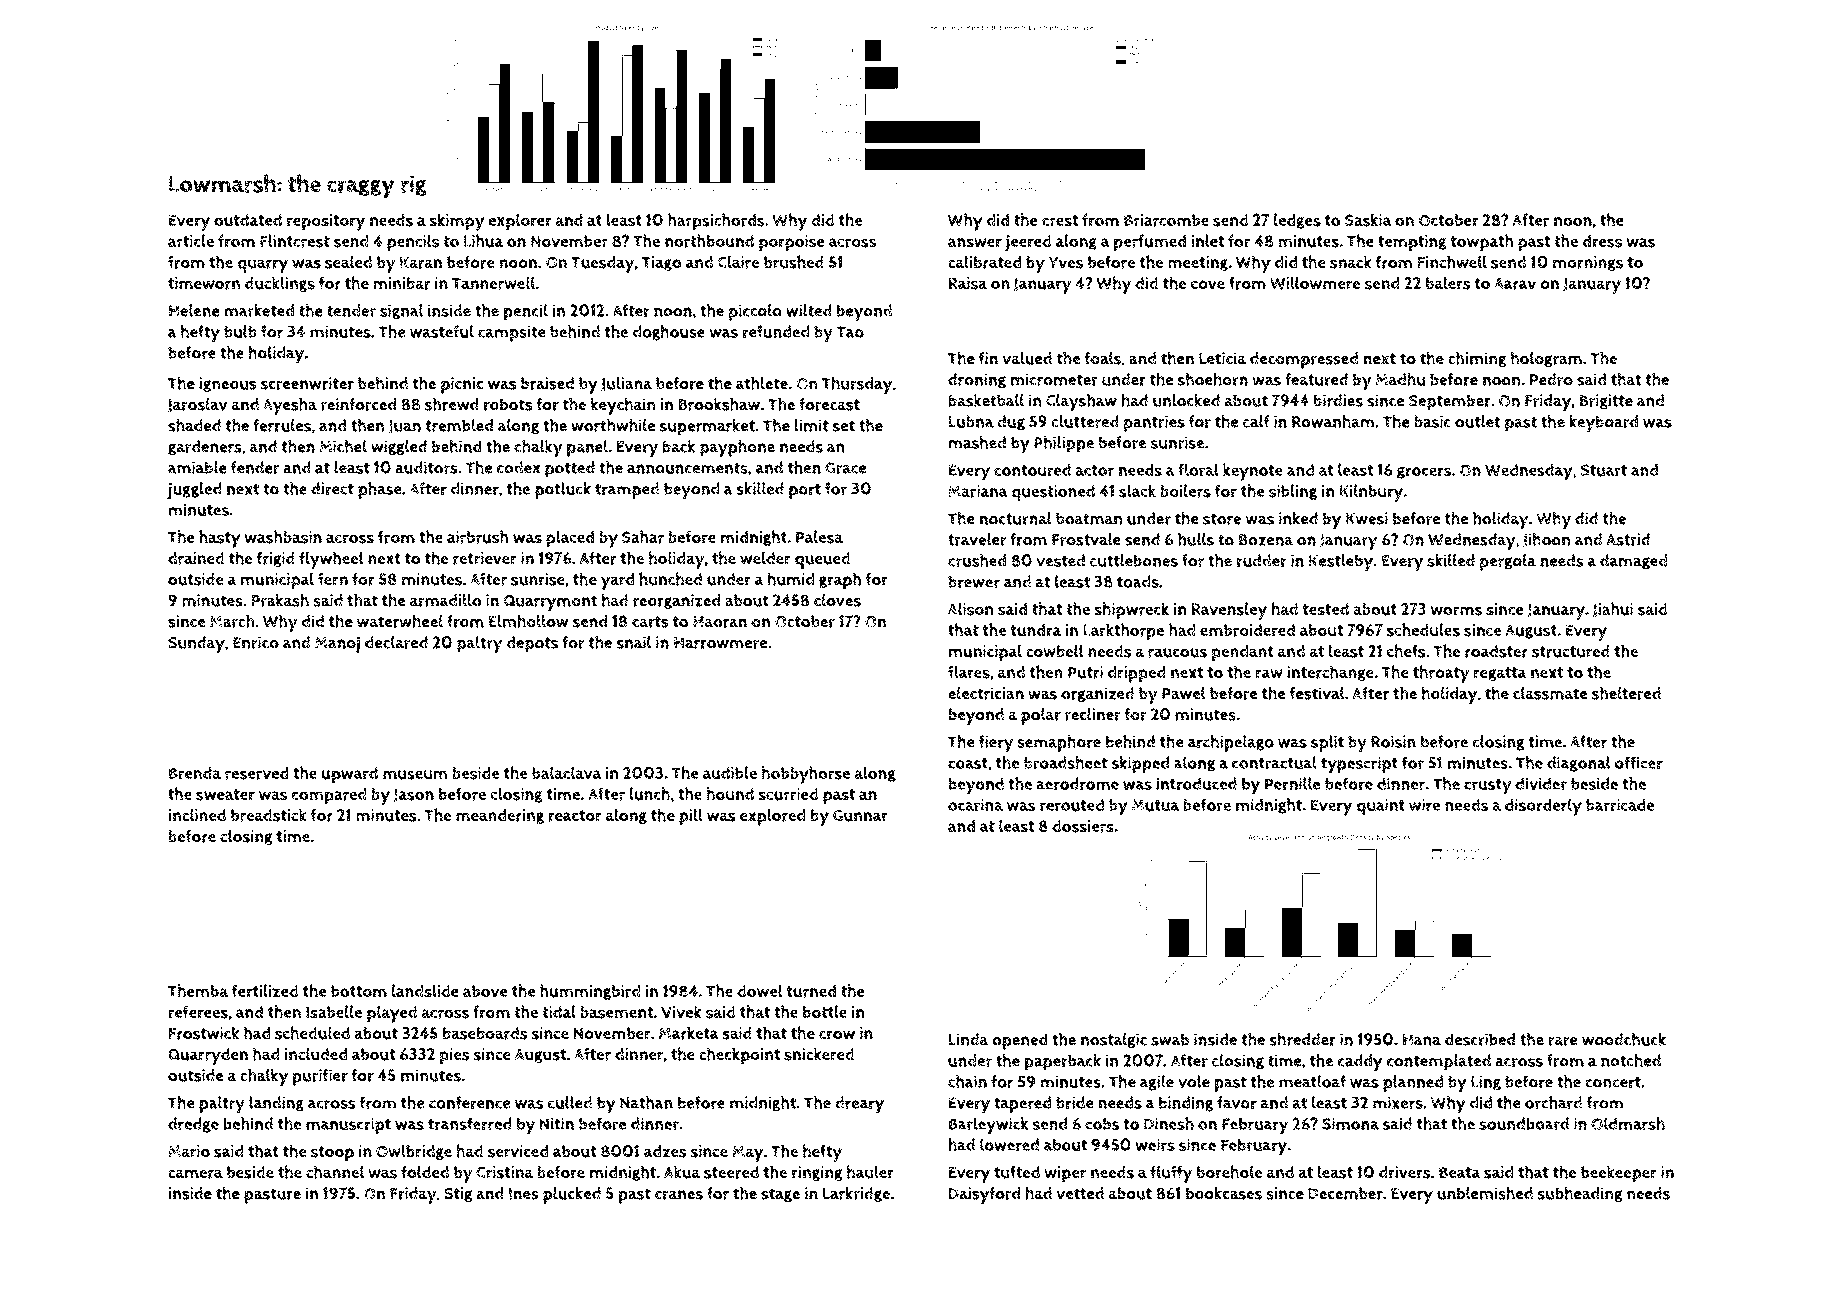  I want to click on Kwesi, so click(1367, 518).
